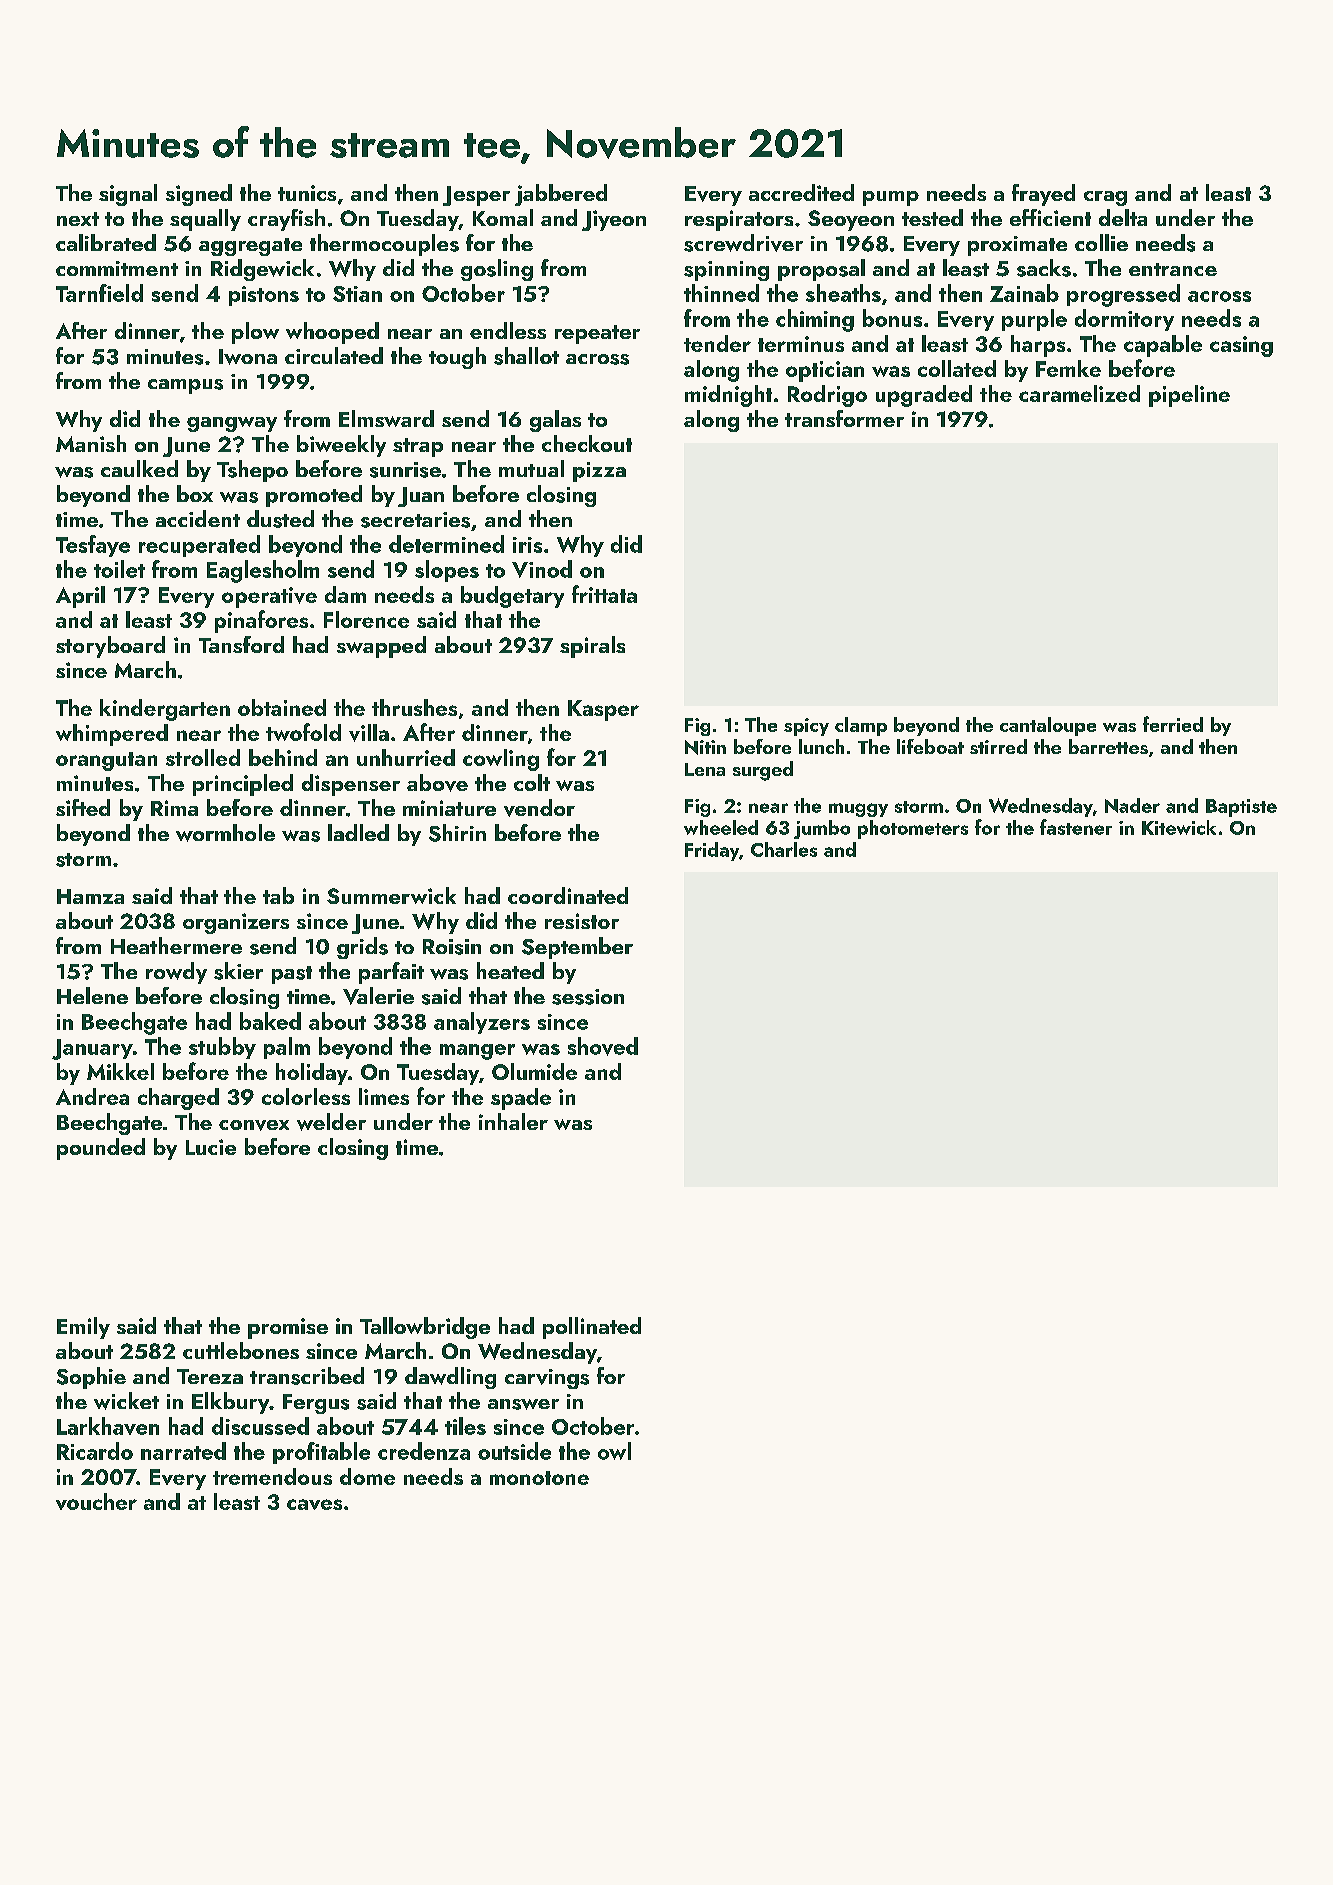  What do you see at coordinates (1105, 198) in the image?
I see `crag` at bounding box center [1105, 198].
